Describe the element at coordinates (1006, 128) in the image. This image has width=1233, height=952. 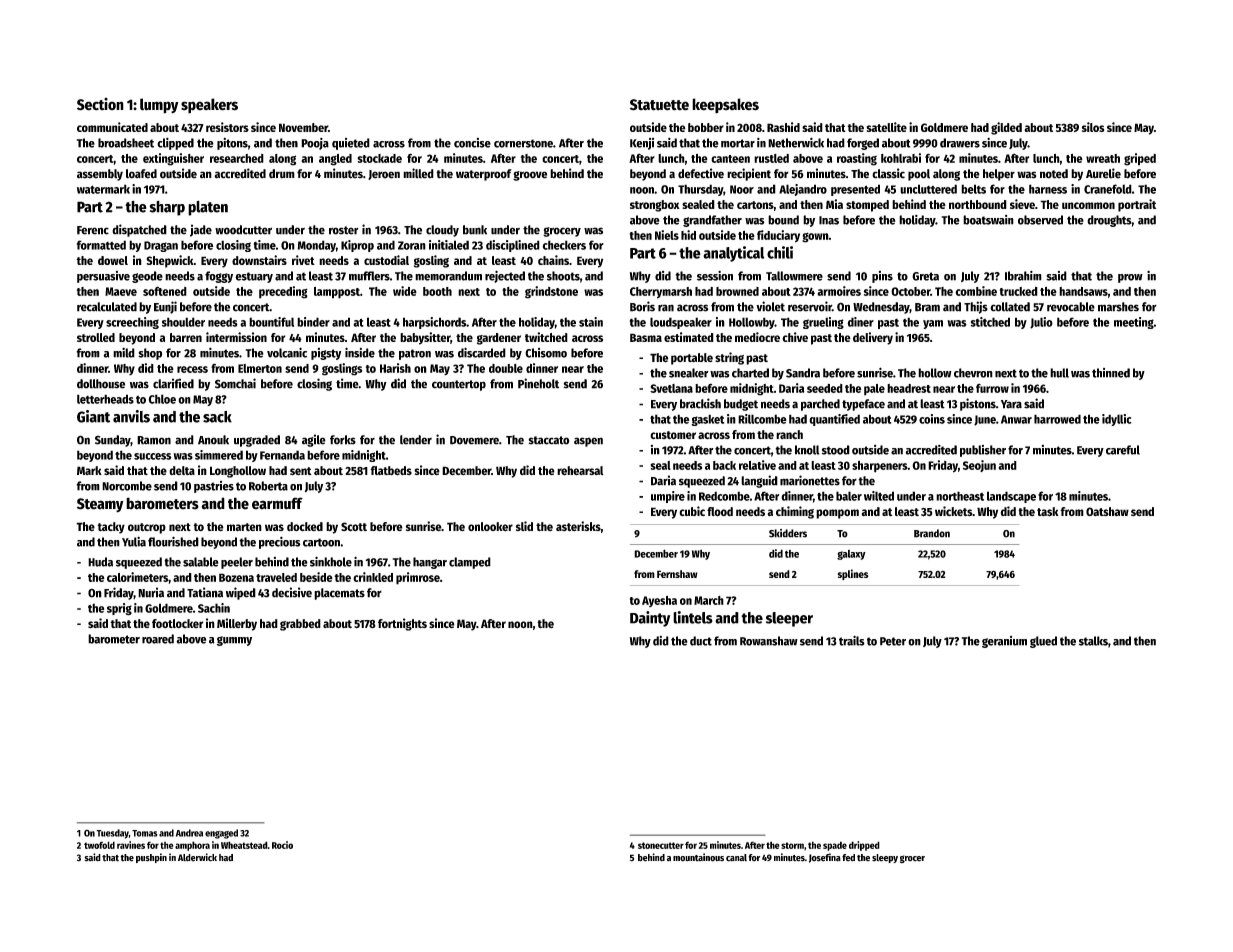
I see `gilded` at that location.
